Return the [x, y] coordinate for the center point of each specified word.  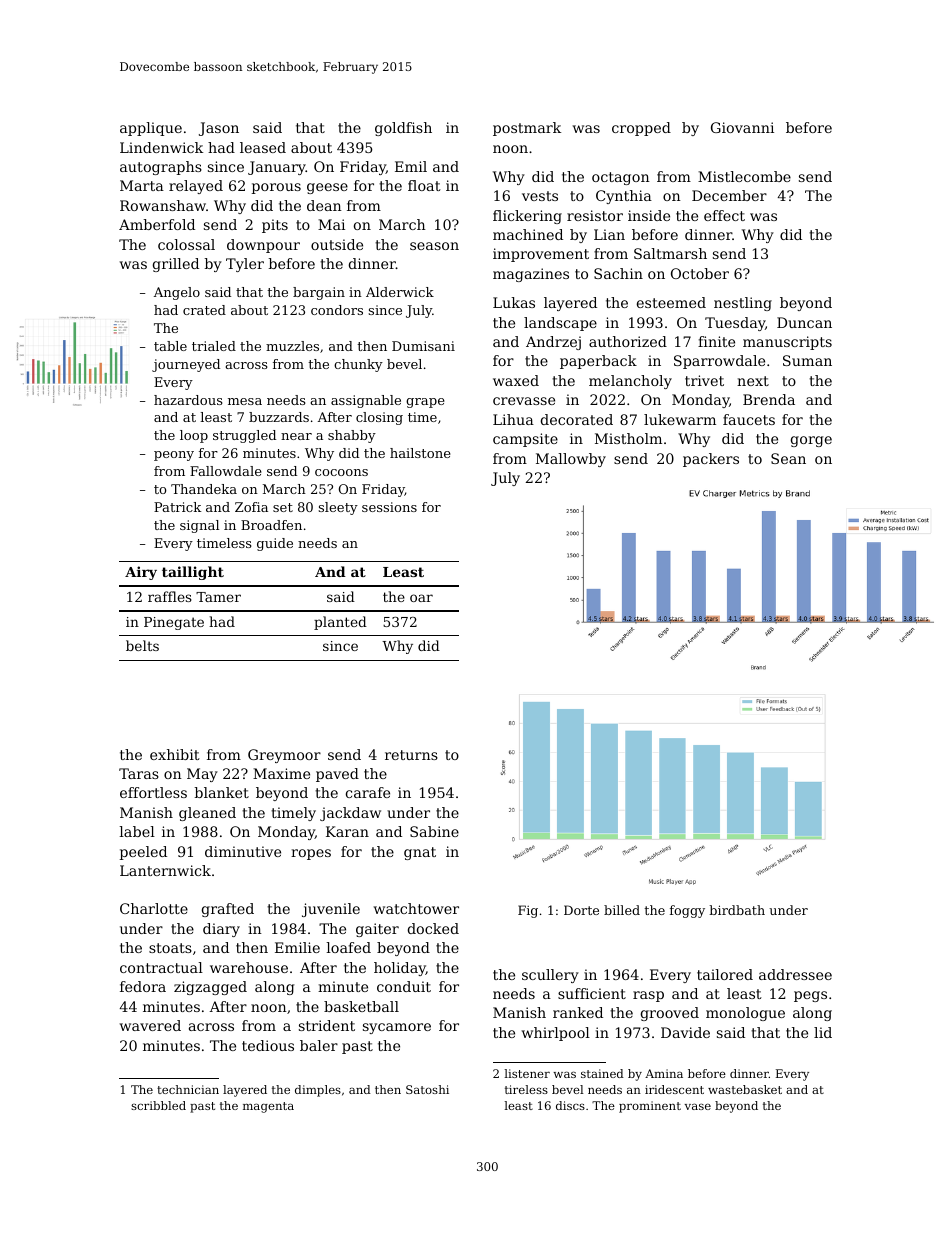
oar [421, 598]
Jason [219, 129]
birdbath [737, 910]
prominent [650, 1107]
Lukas [514, 302]
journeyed [186, 365]
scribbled [158, 1105]
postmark [527, 129]
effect [724, 215]
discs [570, 1105]
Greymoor [284, 756]
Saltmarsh [670, 253]
